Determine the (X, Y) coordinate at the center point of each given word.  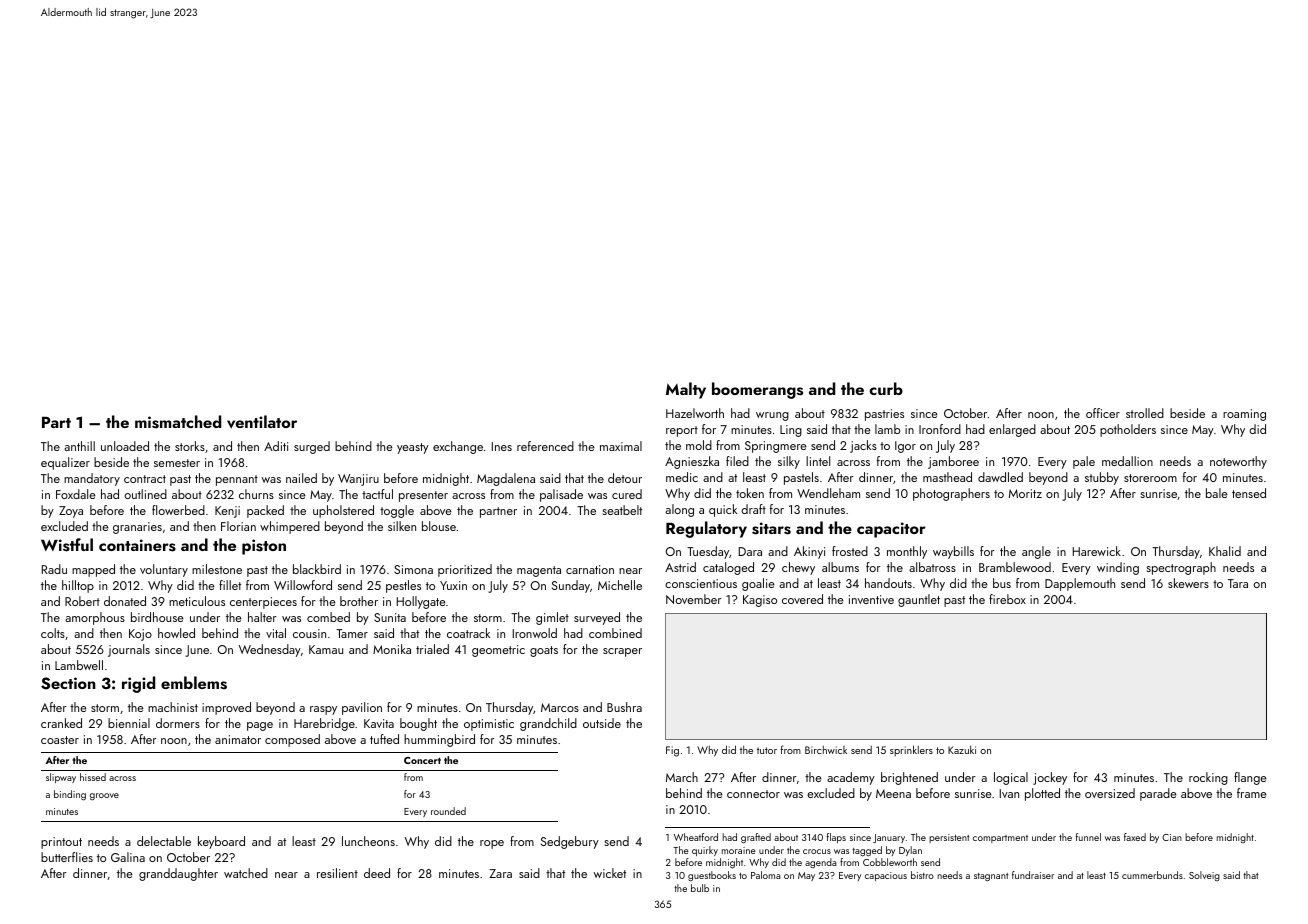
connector (753, 794)
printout (61, 843)
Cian (1172, 837)
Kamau (326, 649)
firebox (1007, 599)
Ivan (1009, 793)
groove (104, 797)
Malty (686, 390)
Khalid (1225, 551)
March (682, 777)
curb (886, 388)
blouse (439, 526)
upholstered (343, 511)
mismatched (178, 422)
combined (615, 633)
